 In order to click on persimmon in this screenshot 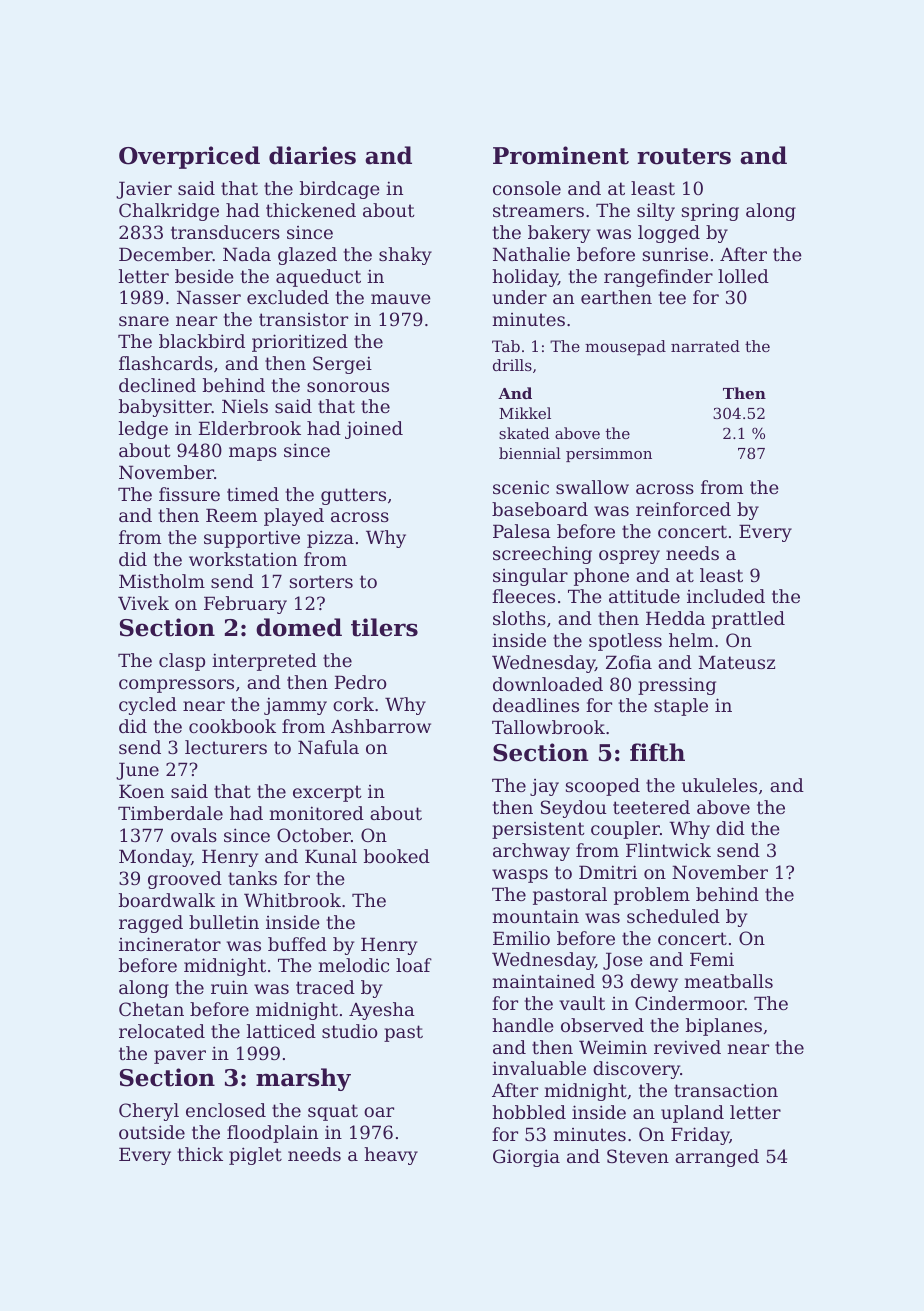, I will do `click(609, 455)`.
